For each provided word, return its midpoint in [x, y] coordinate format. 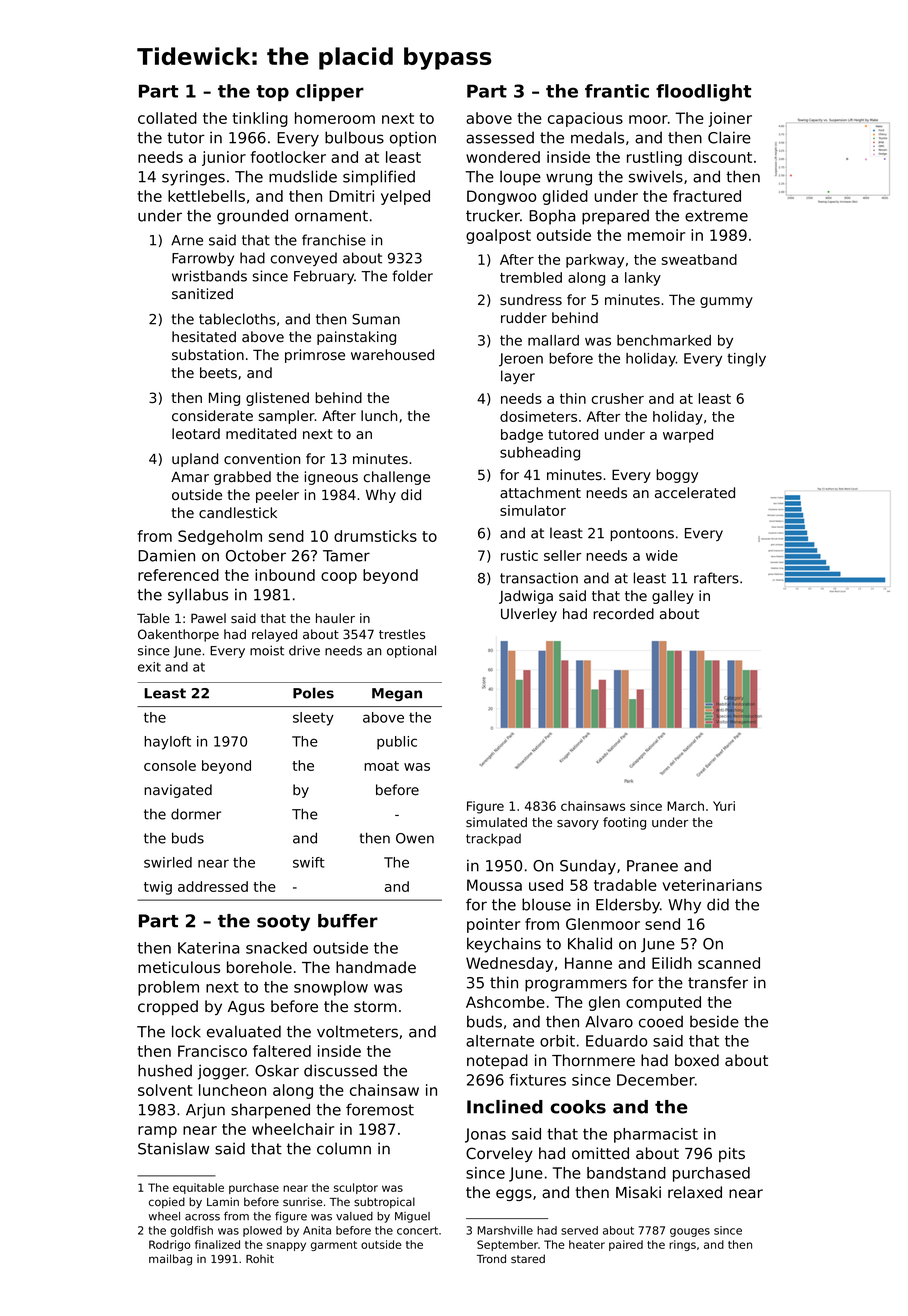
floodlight [703, 93]
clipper [330, 92]
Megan [397, 694]
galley [673, 597]
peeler [277, 496]
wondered [503, 157]
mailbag [170, 1260]
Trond [491, 1258]
